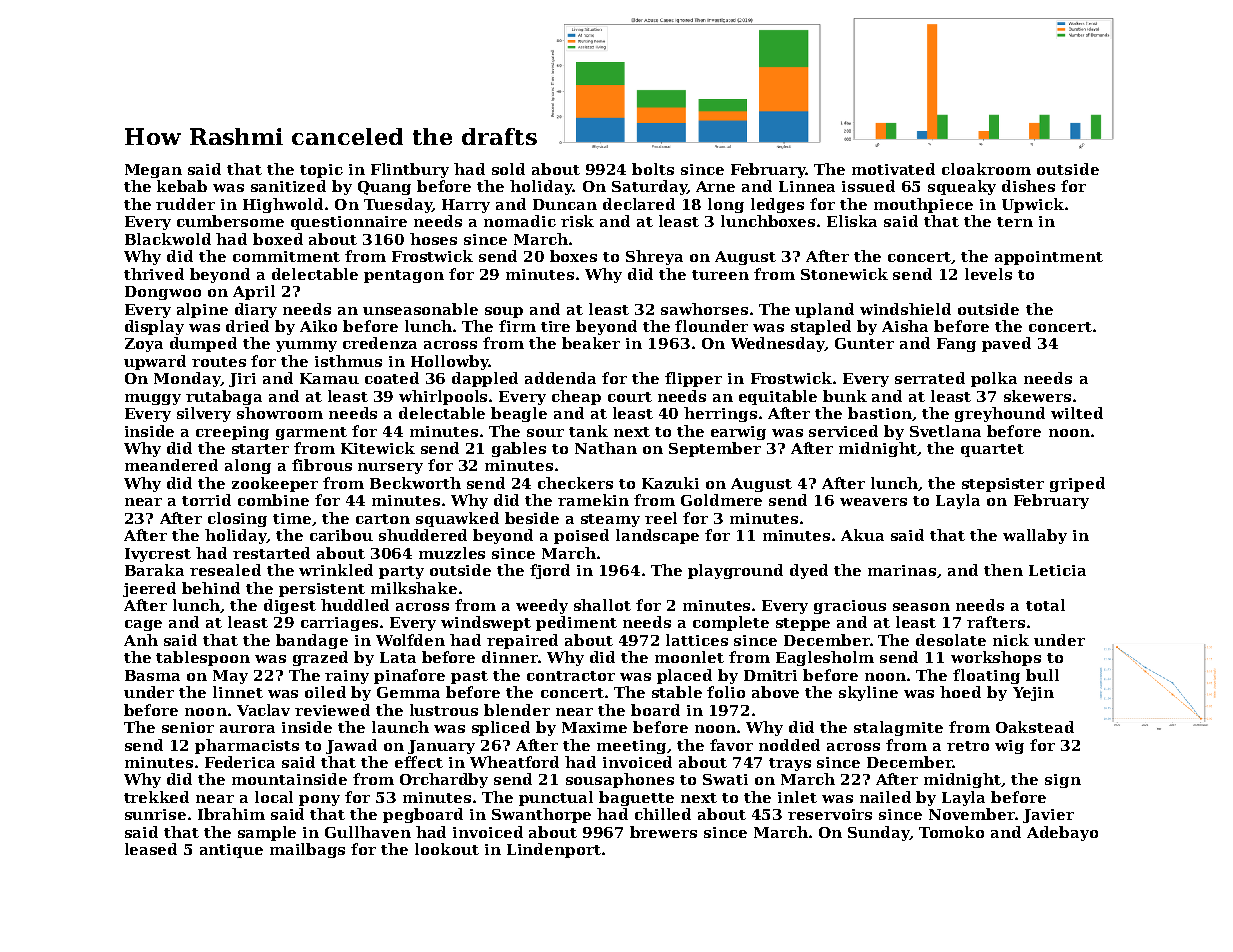 This screenshot has width=1233, height=952. I want to click on nick, so click(1011, 640).
